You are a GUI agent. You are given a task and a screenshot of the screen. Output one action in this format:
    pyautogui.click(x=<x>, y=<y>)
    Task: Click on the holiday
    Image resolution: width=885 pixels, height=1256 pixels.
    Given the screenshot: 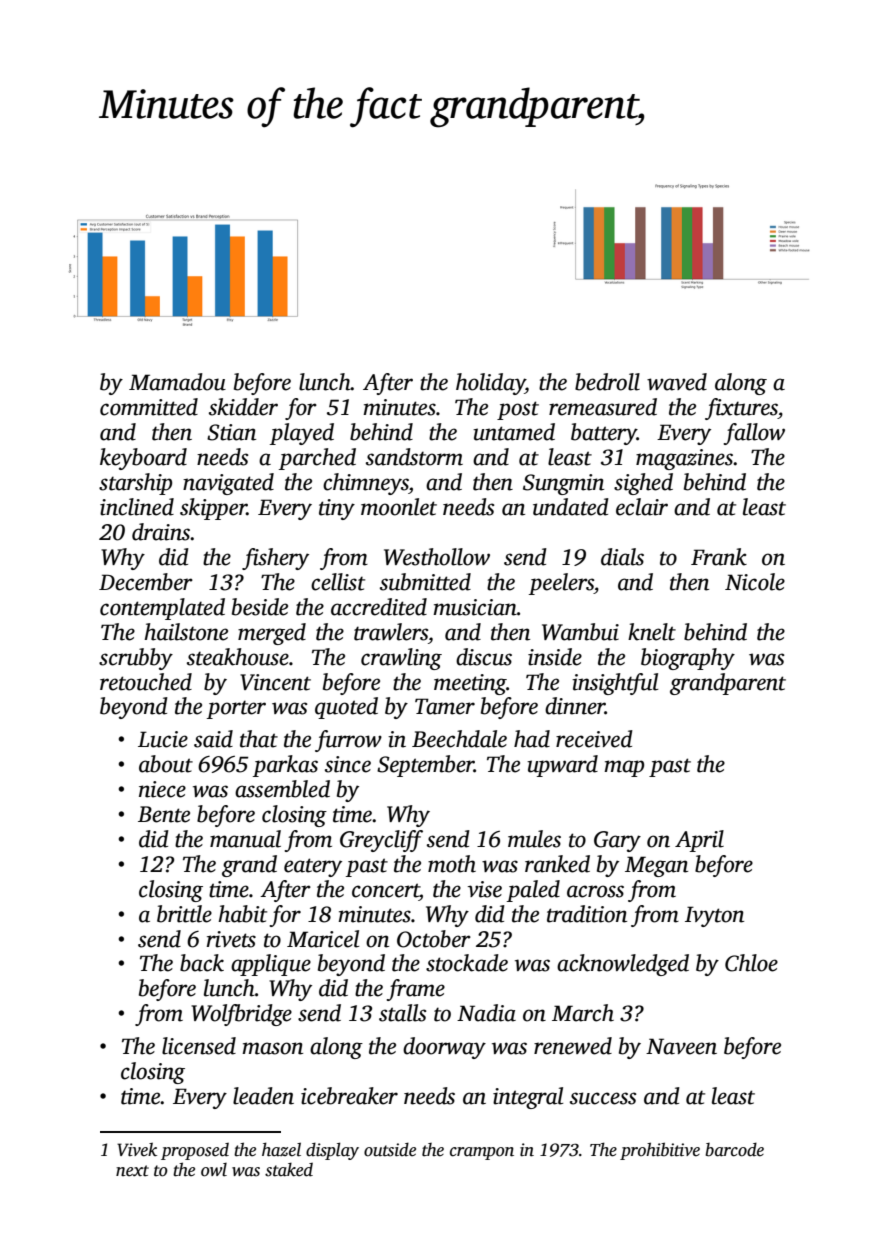 What is the action you would take?
    pyautogui.click(x=490, y=384)
